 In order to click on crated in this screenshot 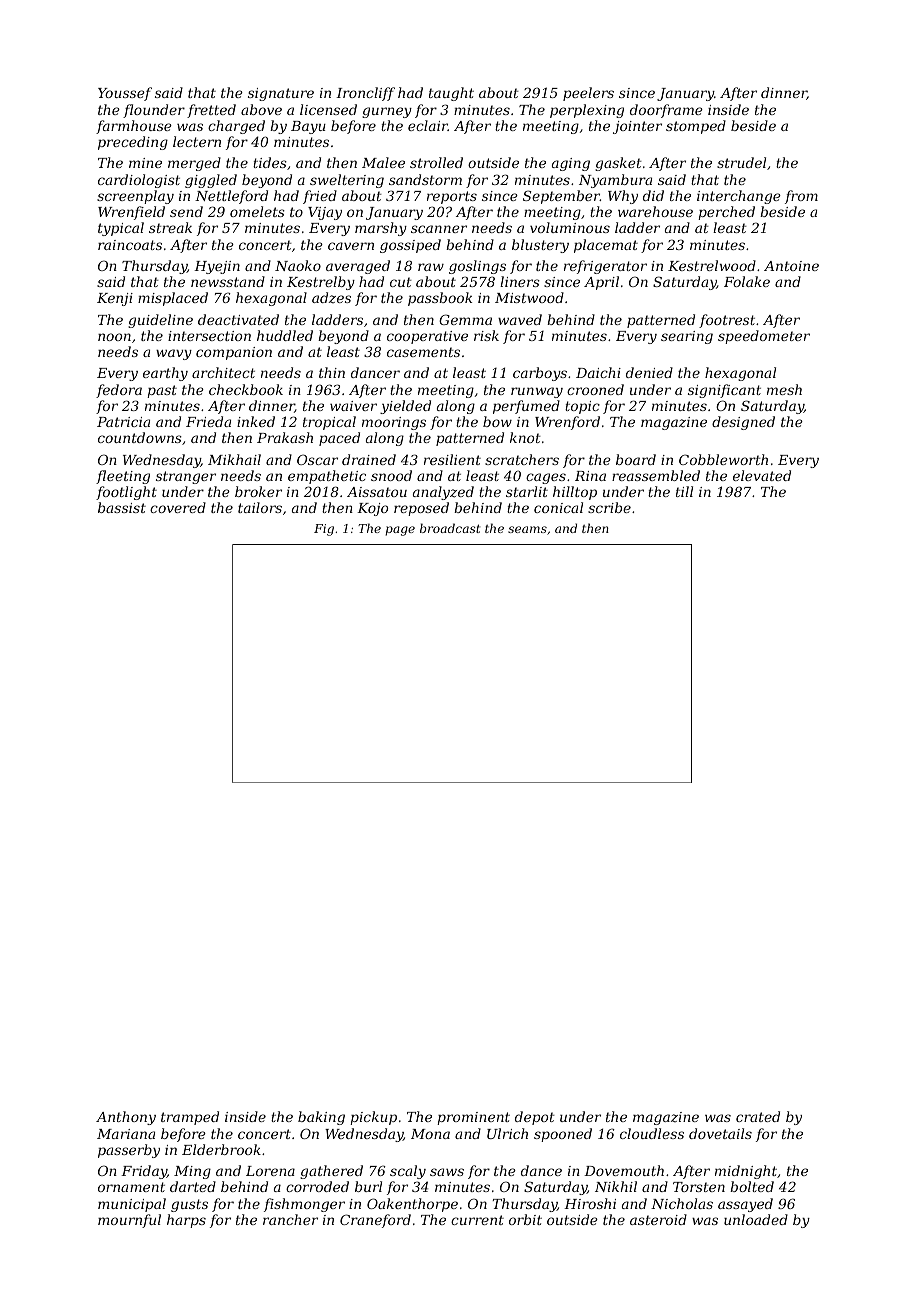, I will do `click(758, 1116)`.
